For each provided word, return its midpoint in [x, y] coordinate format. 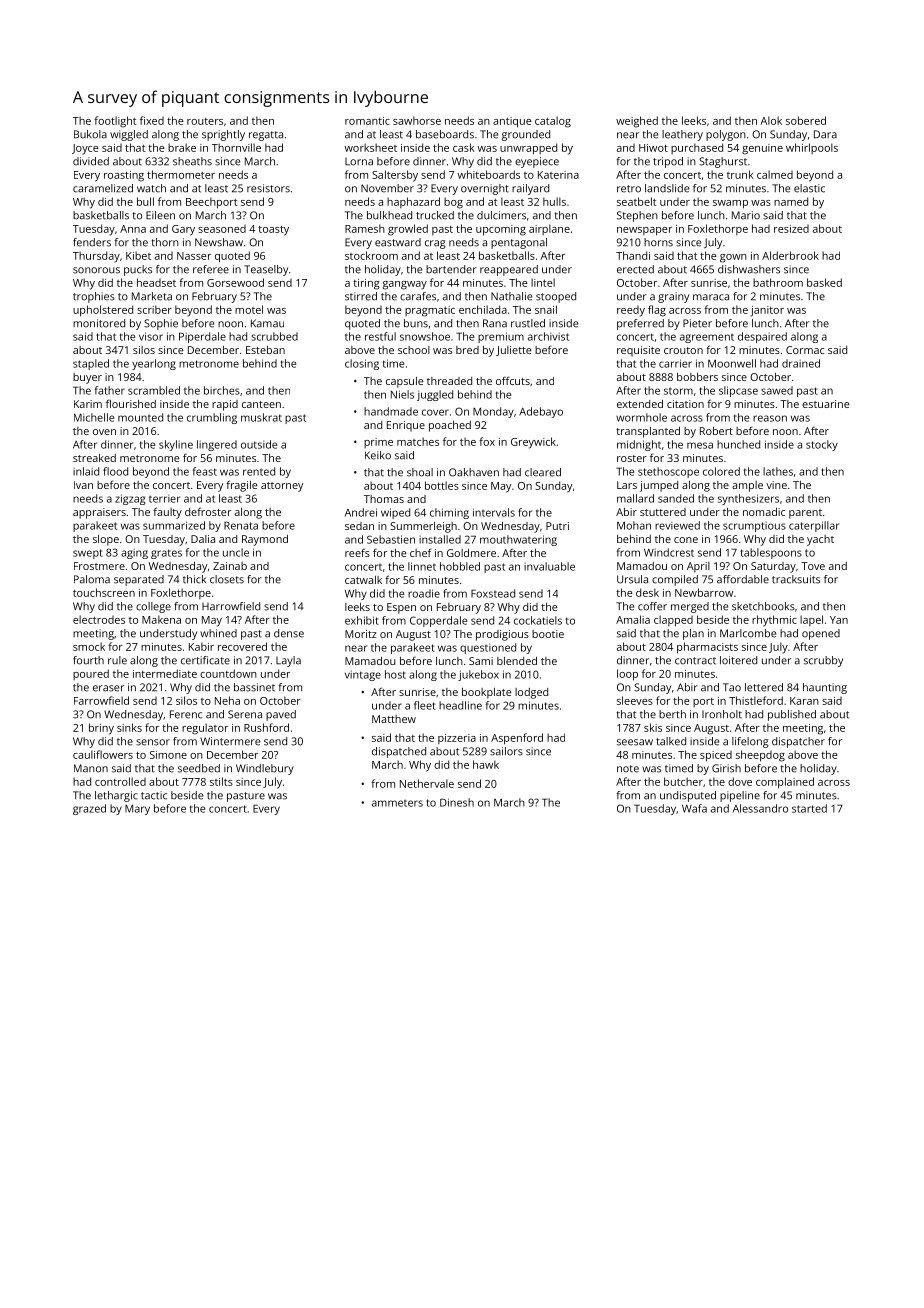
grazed [89, 809]
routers [205, 121]
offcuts [513, 380]
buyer [87, 378]
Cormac [805, 350]
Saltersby [395, 176]
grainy [673, 297]
